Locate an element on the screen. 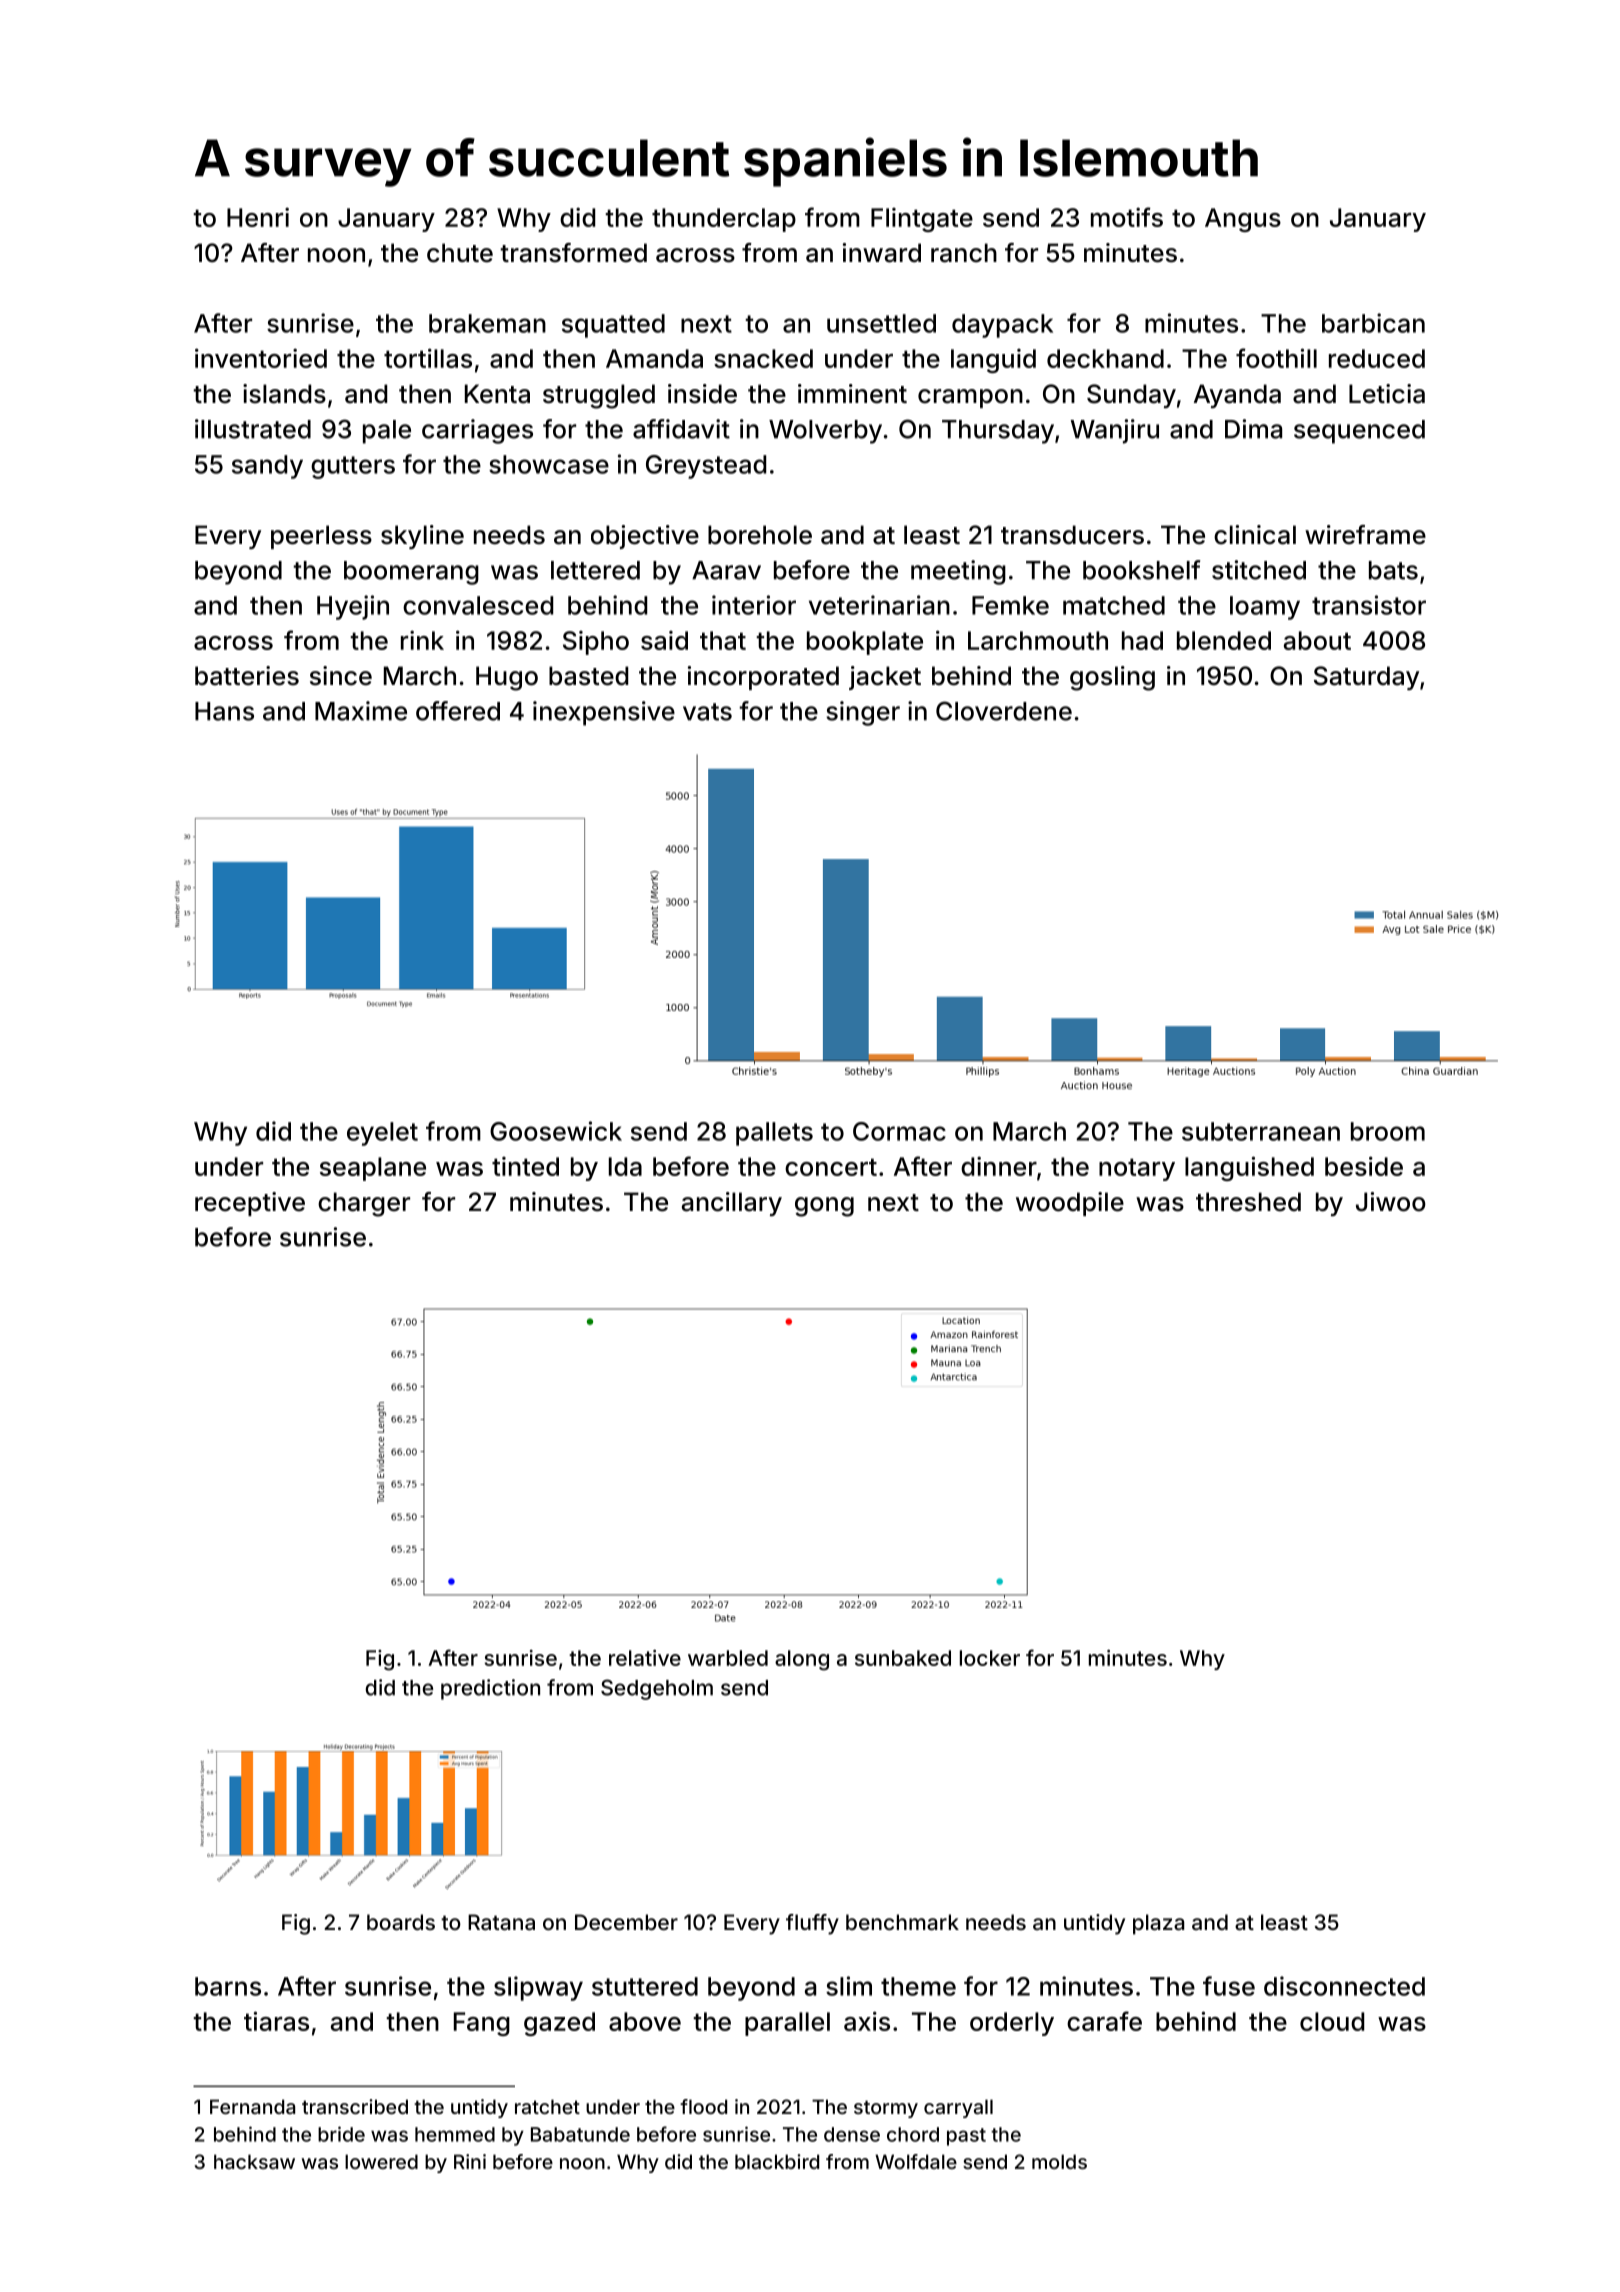 This screenshot has width=1620, height=2292. Jiwoo is located at coordinates (1391, 1202).
